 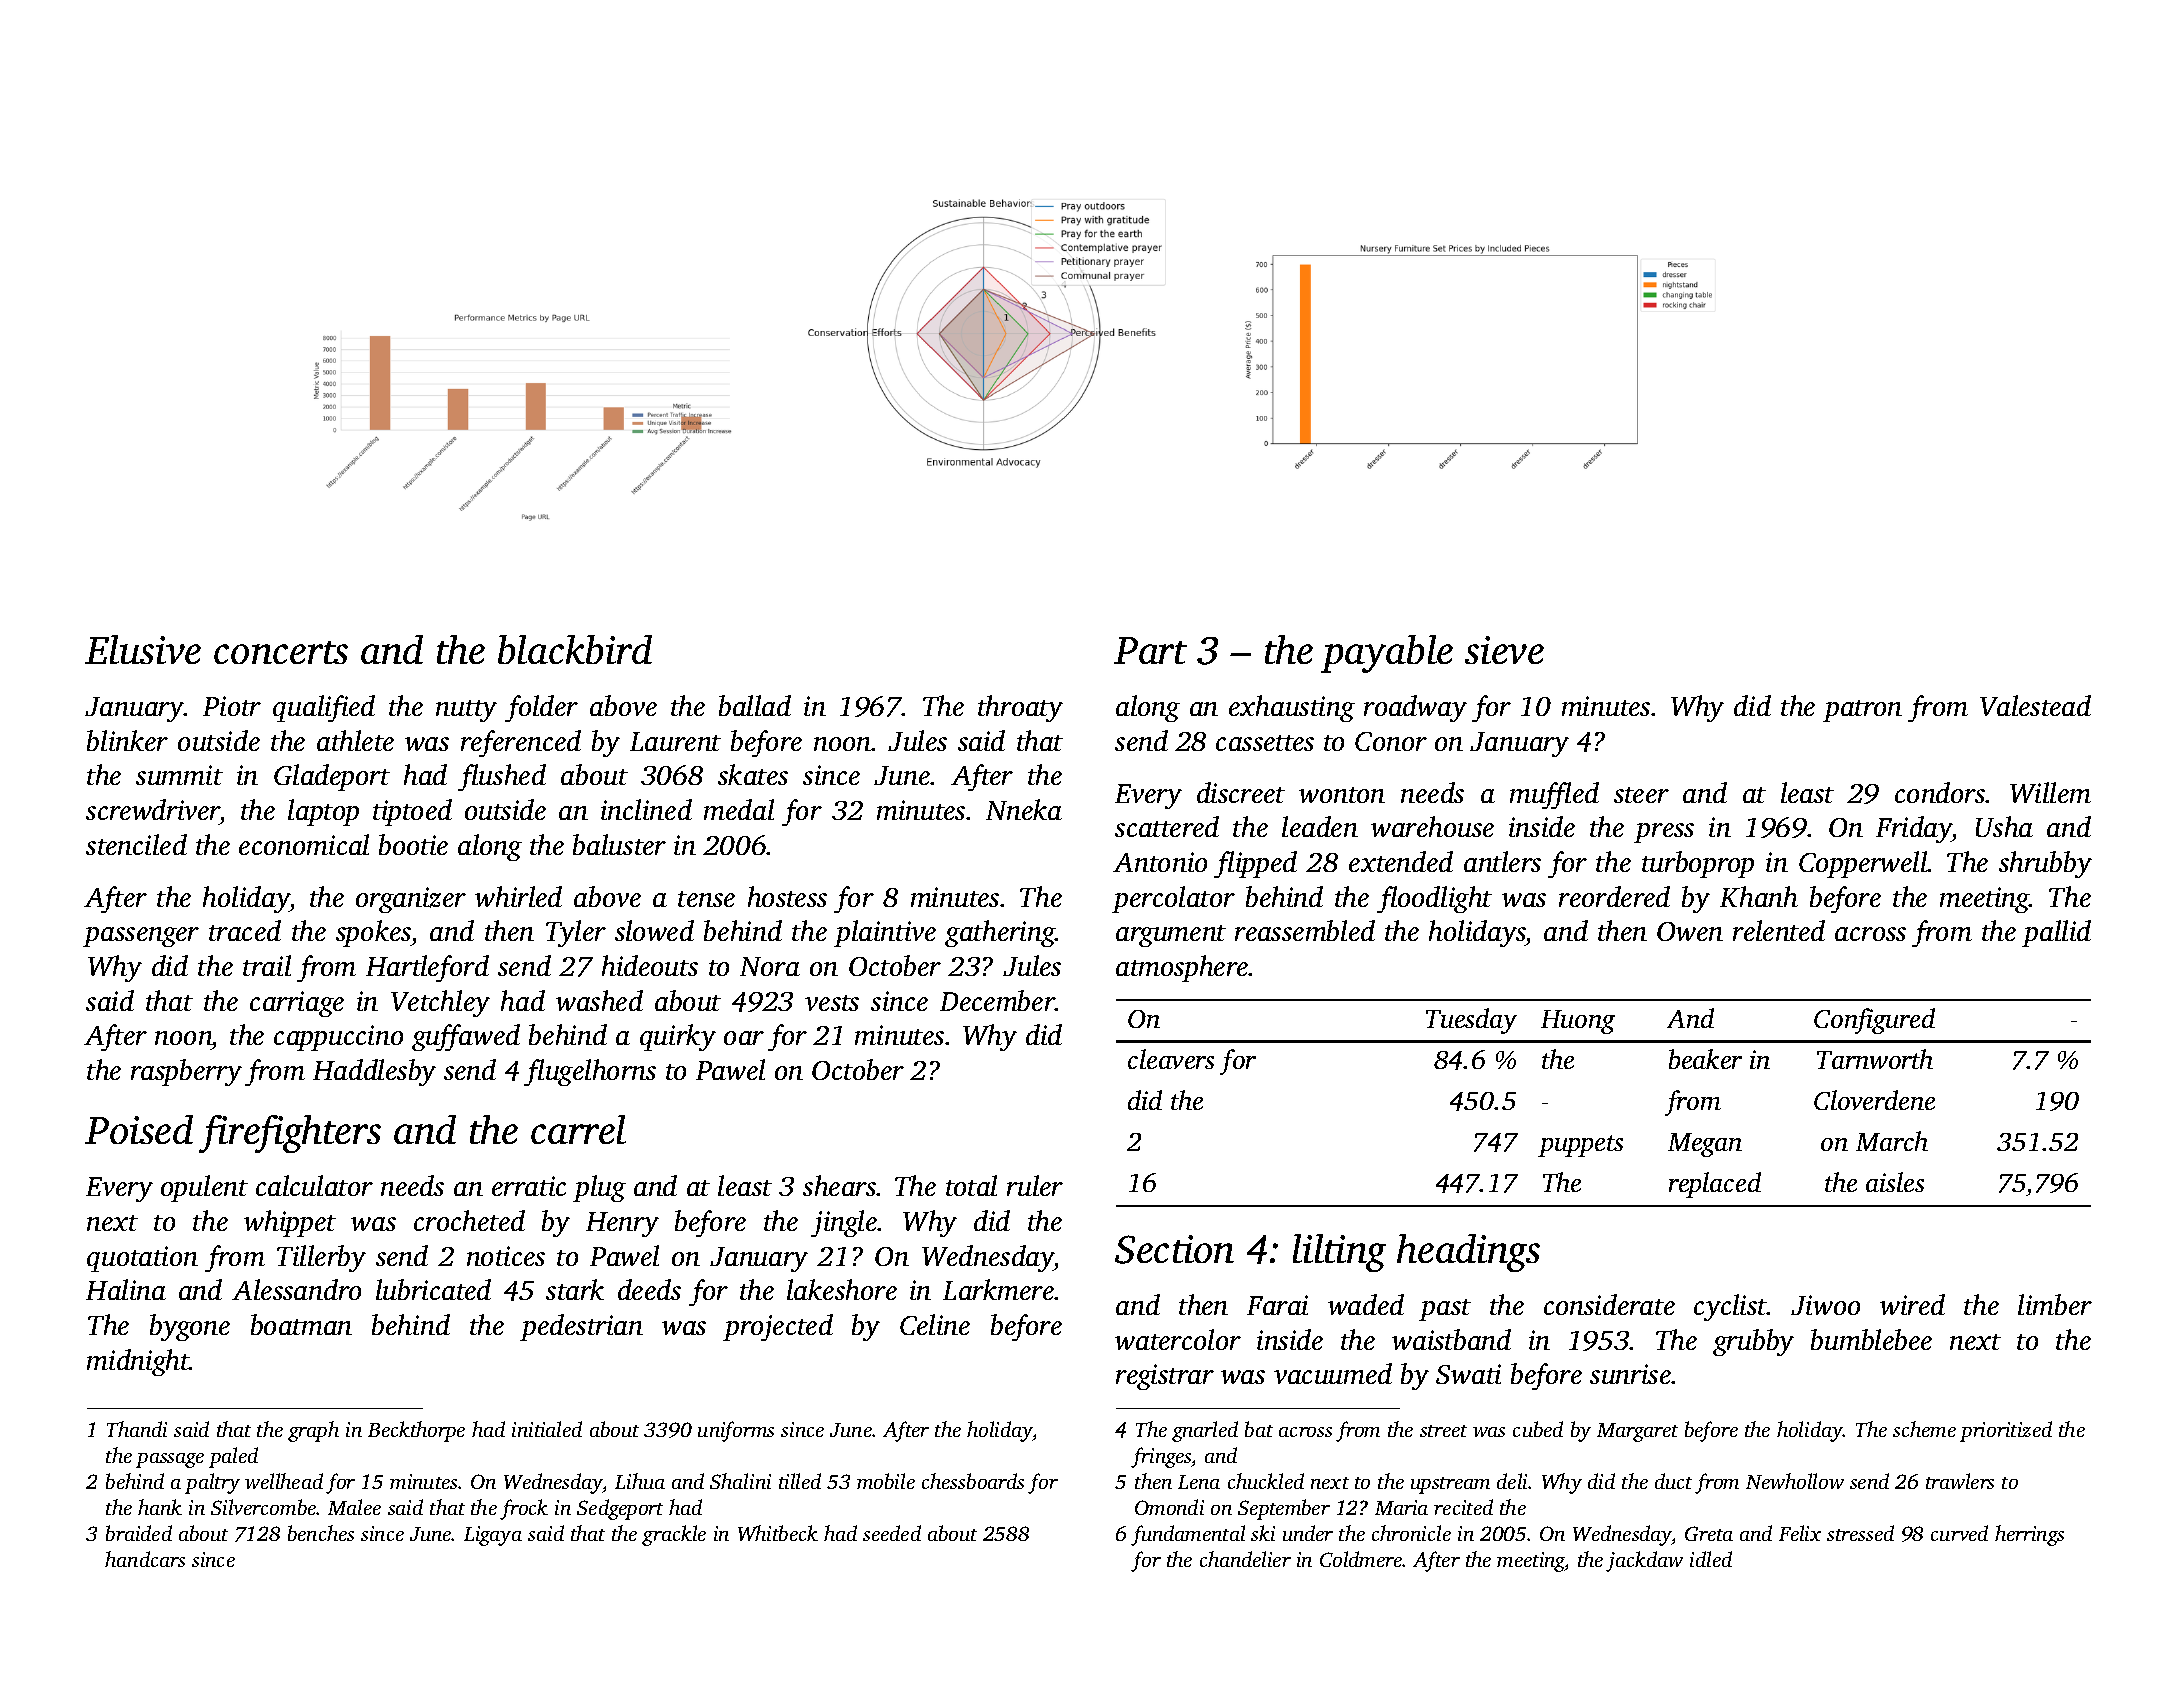 I want to click on Tyler, so click(x=576, y=933).
